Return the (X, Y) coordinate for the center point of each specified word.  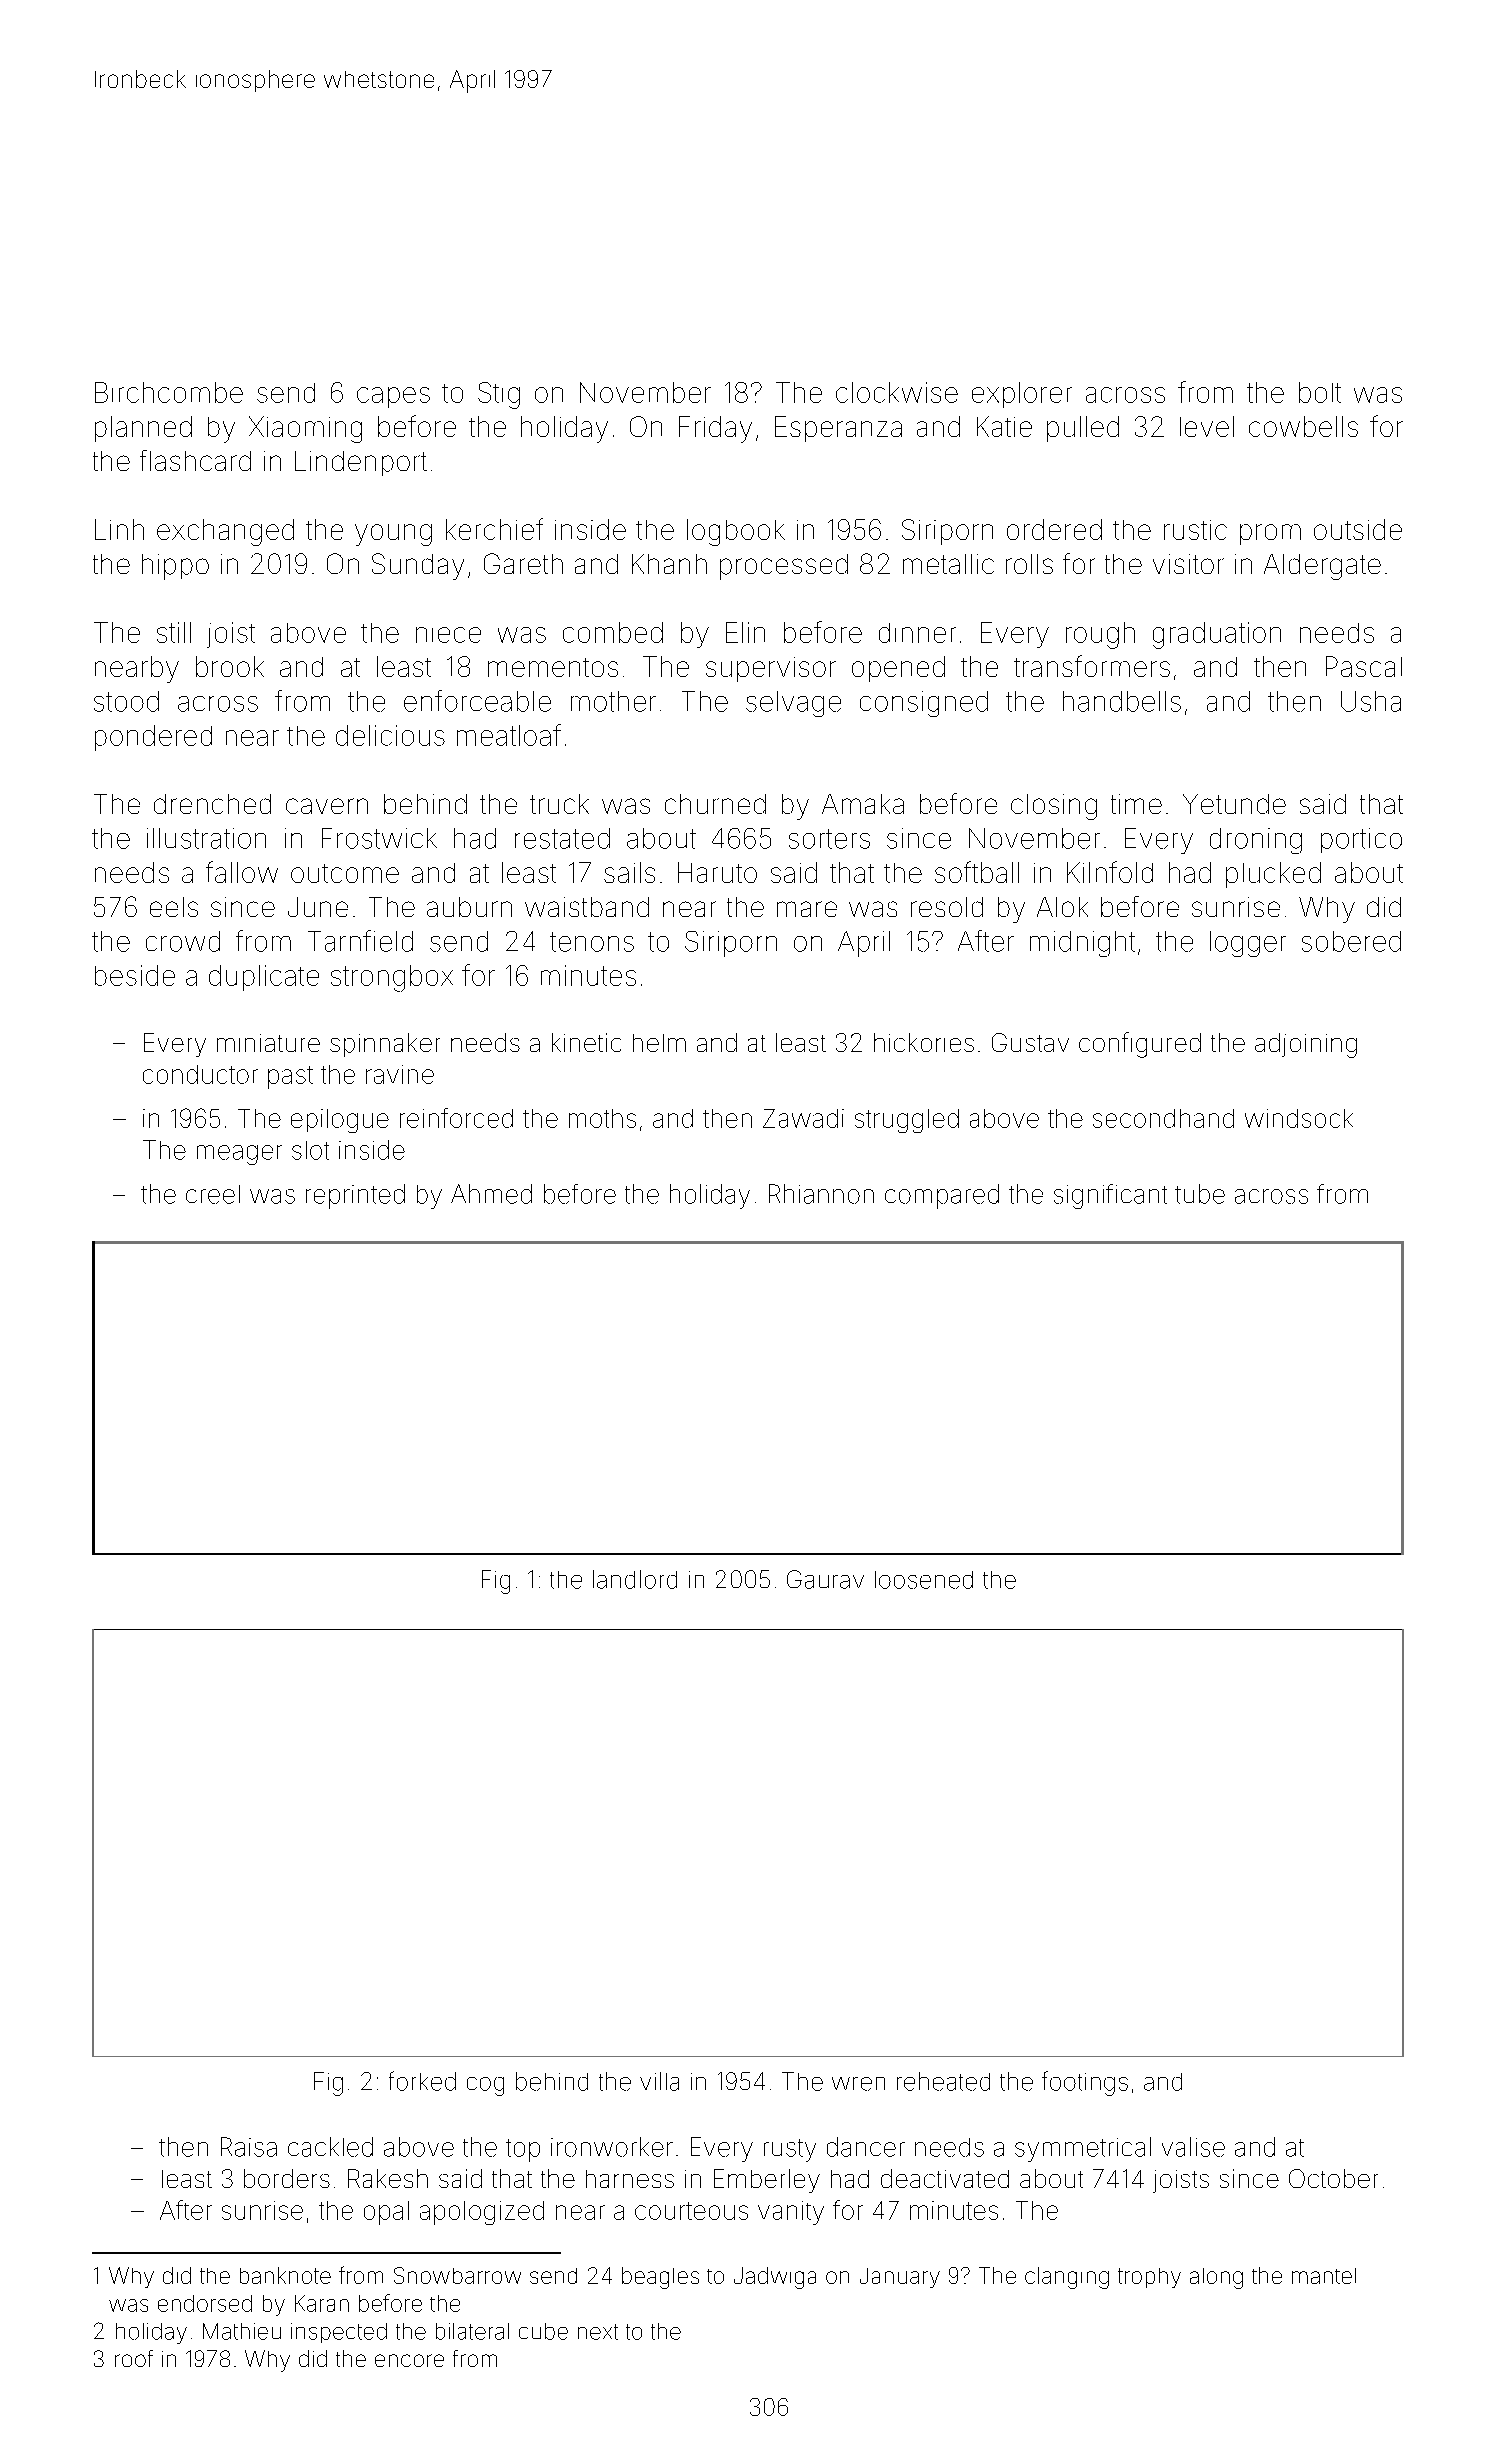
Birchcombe (169, 392)
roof (134, 2358)
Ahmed (491, 1194)
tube (1200, 1194)
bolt (1320, 392)
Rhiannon (821, 1194)
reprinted (355, 1196)
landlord (635, 1579)
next (598, 2332)
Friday (715, 429)
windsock (1299, 1118)
